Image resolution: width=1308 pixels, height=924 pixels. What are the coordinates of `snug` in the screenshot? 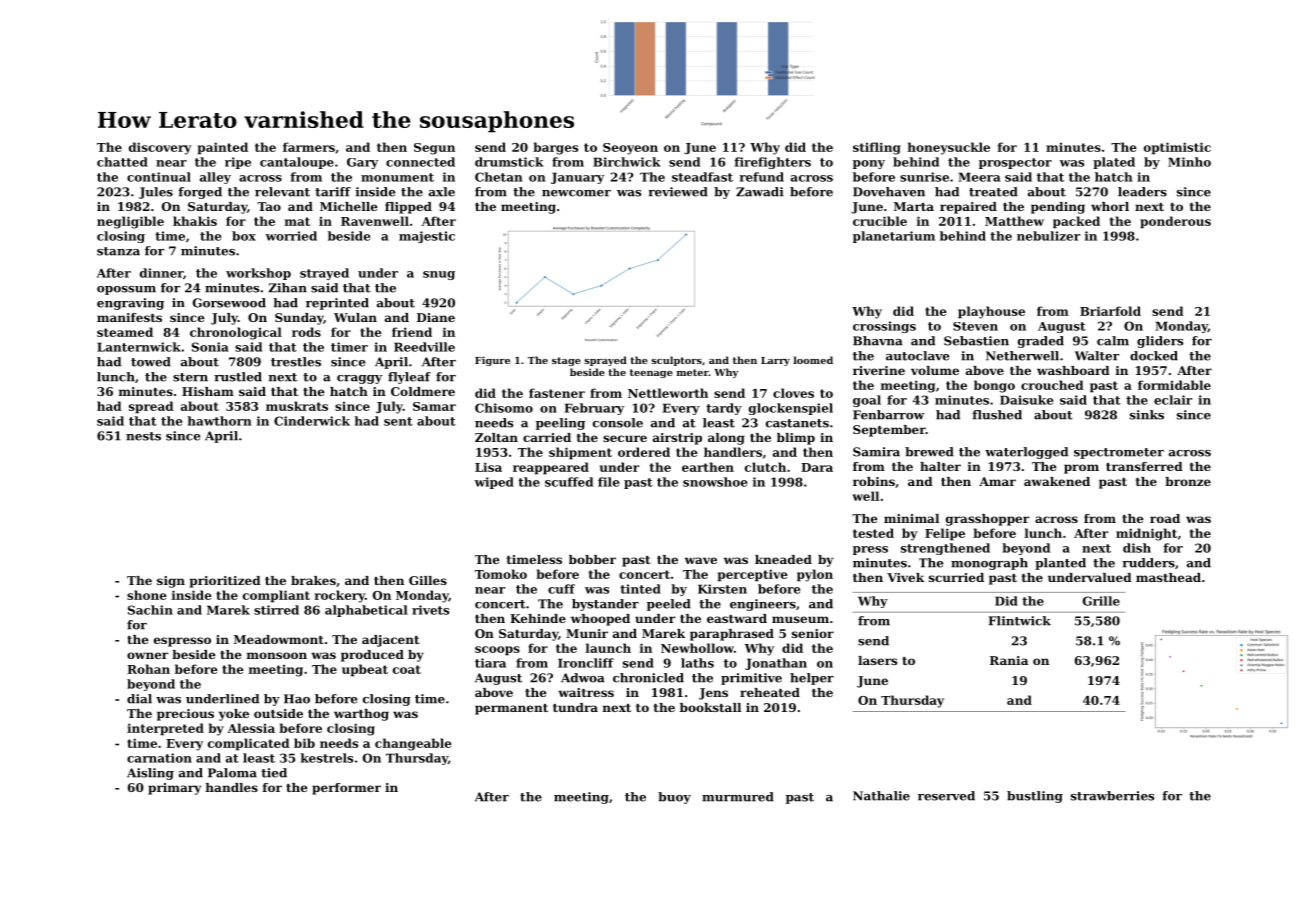 It's located at (439, 275).
